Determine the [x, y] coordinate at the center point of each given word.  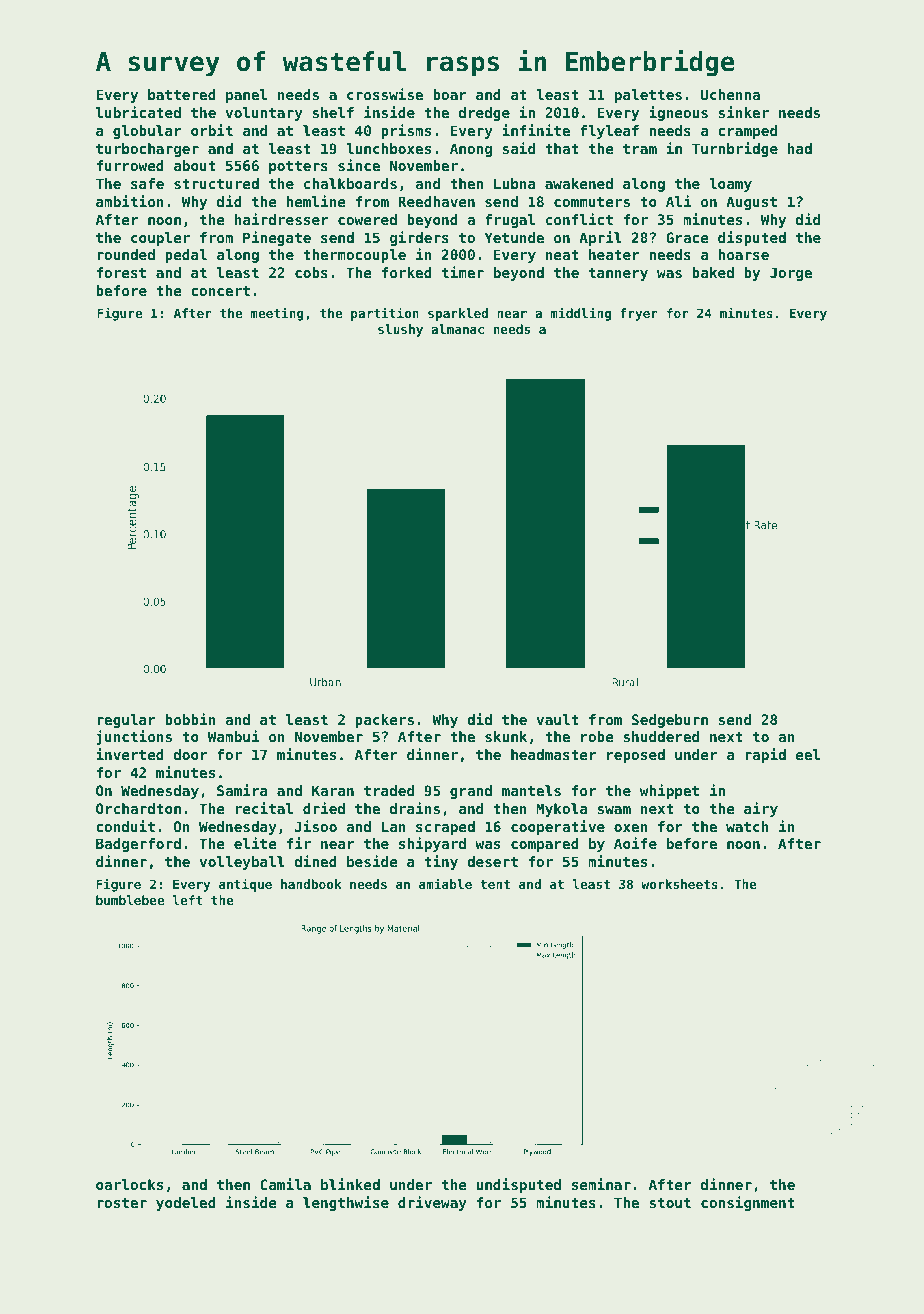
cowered [367, 219]
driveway [432, 1203]
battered [182, 94]
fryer [639, 314]
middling [580, 314]
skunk [506, 736]
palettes [648, 96]
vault [557, 719]
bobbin [190, 719]
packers [384, 721]
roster [122, 1203]
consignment [748, 1203]
